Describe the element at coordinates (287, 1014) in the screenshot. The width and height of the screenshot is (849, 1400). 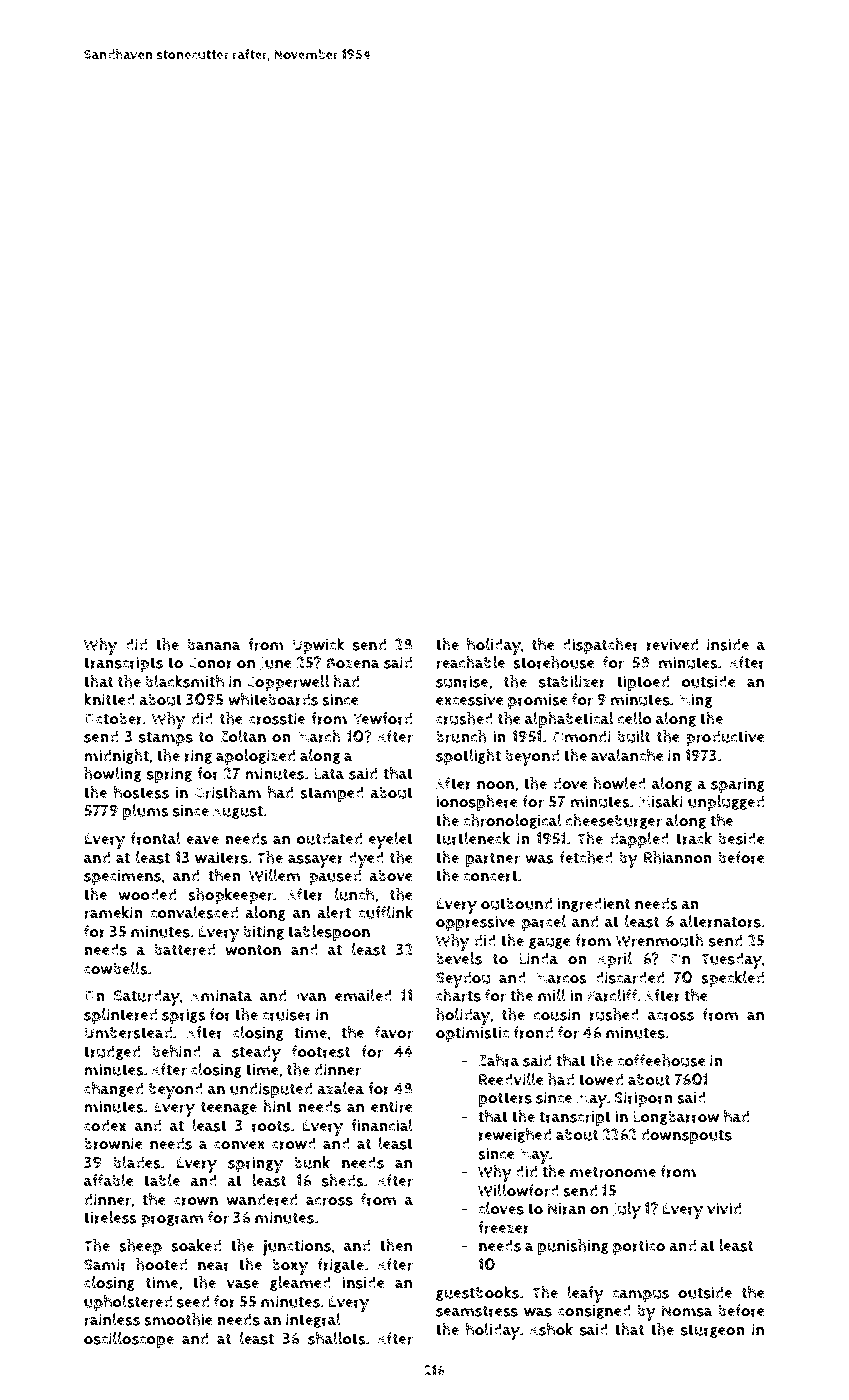
I see `cruiser` at that location.
